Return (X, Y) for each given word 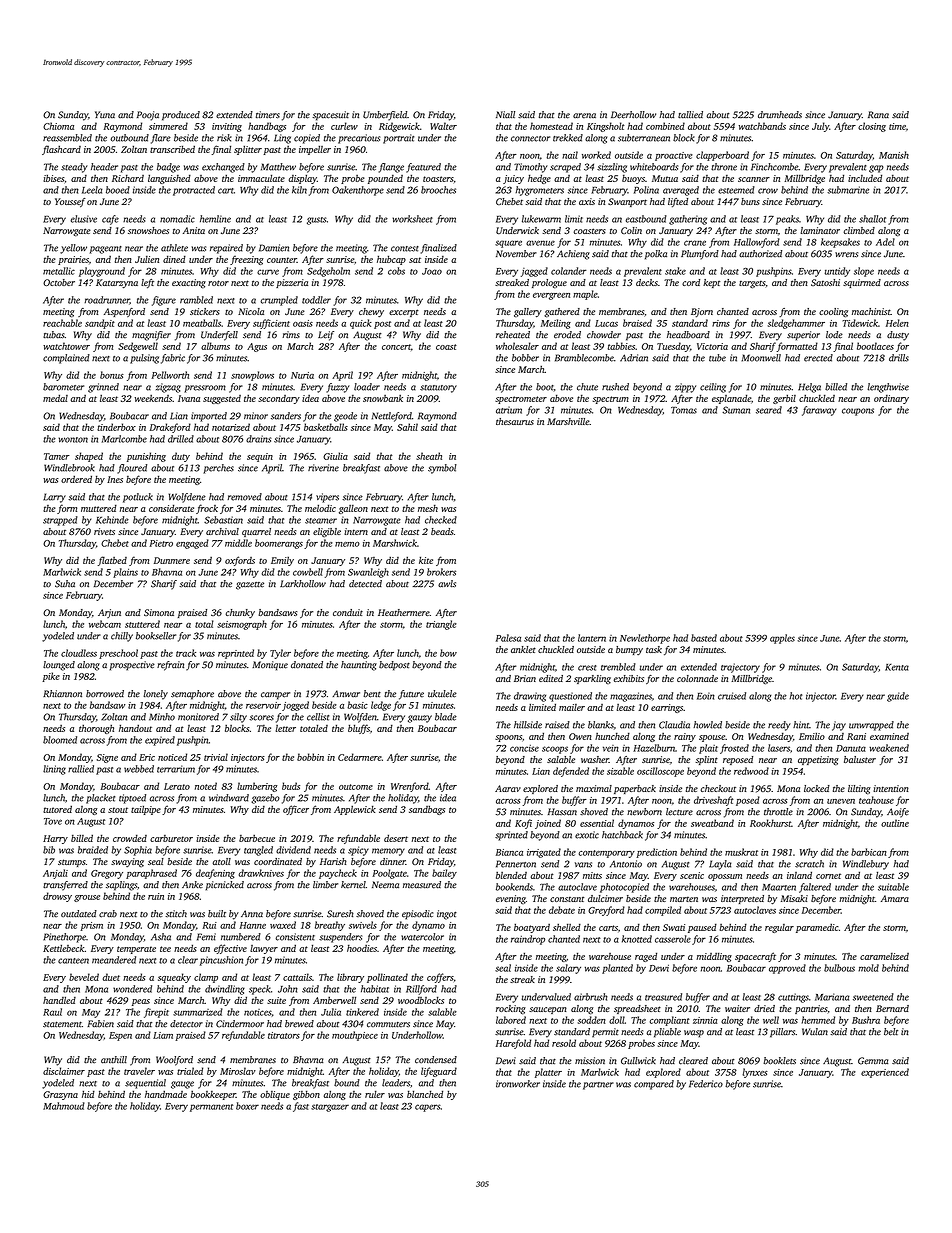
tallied (690, 115)
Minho (162, 717)
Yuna (105, 115)
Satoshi (825, 282)
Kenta (897, 667)
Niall (505, 115)
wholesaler (517, 346)
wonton (73, 440)
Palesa (508, 638)
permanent (211, 1108)
